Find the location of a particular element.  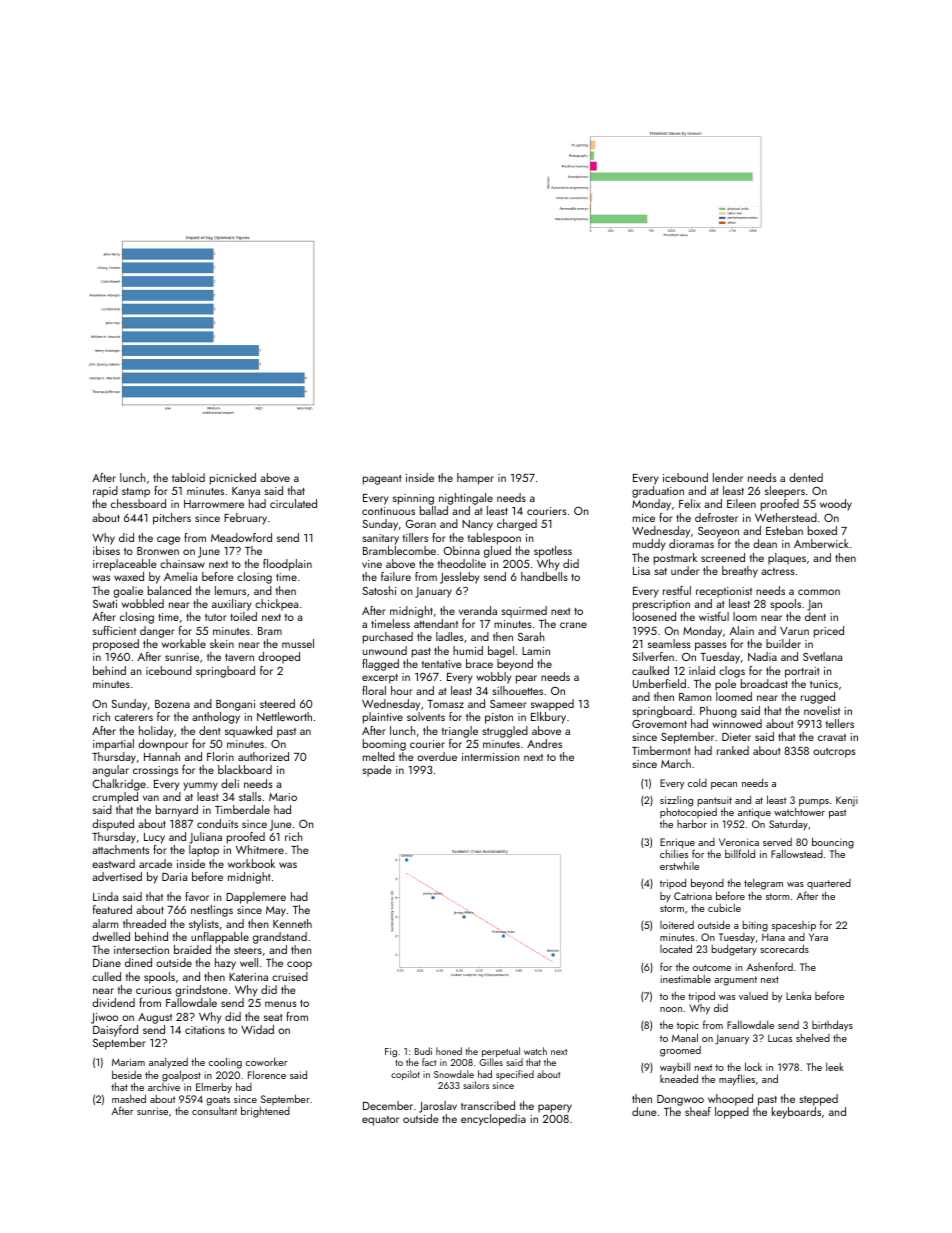

Bozena is located at coordinates (172, 704).
